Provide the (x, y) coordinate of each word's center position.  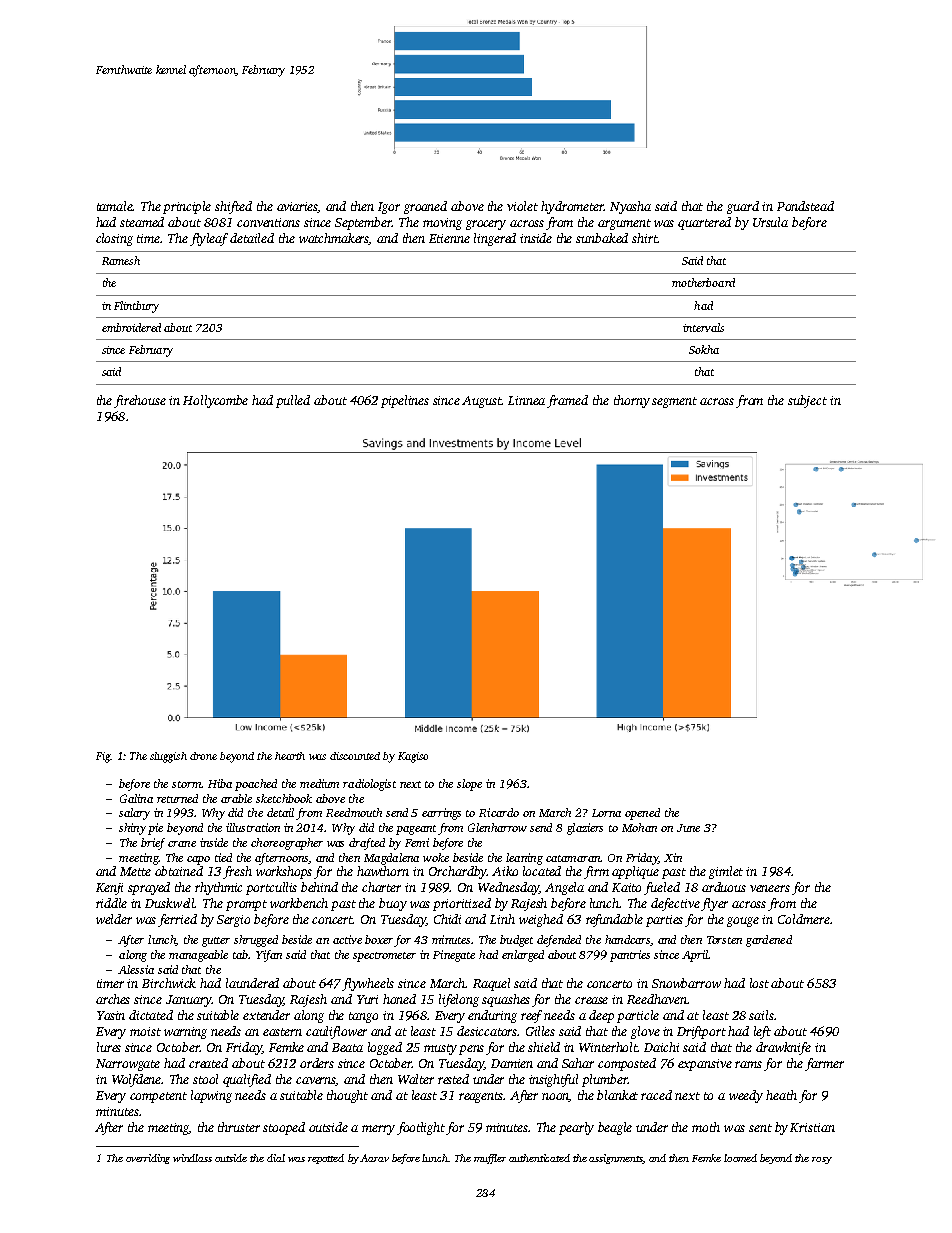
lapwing (211, 1096)
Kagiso (413, 757)
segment (674, 402)
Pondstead (805, 206)
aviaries (298, 207)
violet (522, 206)
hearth (290, 756)
